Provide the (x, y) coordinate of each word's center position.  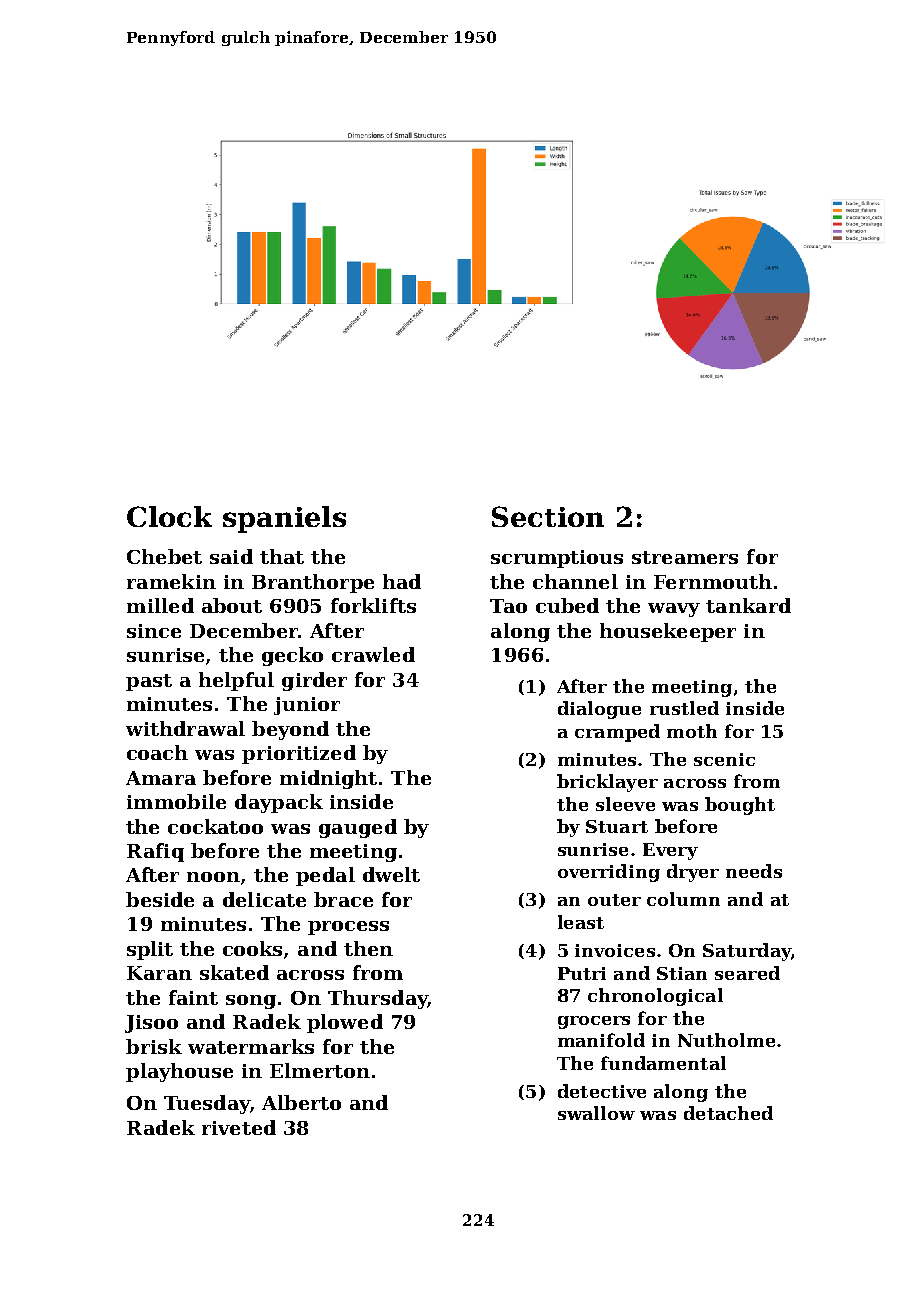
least (581, 922)
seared (747, 973)
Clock (169, 516)
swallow (596, 1113)
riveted (239, 1127)
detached (728, 1113)
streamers (685, 557)
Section (548, 516)
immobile (176, 801)
